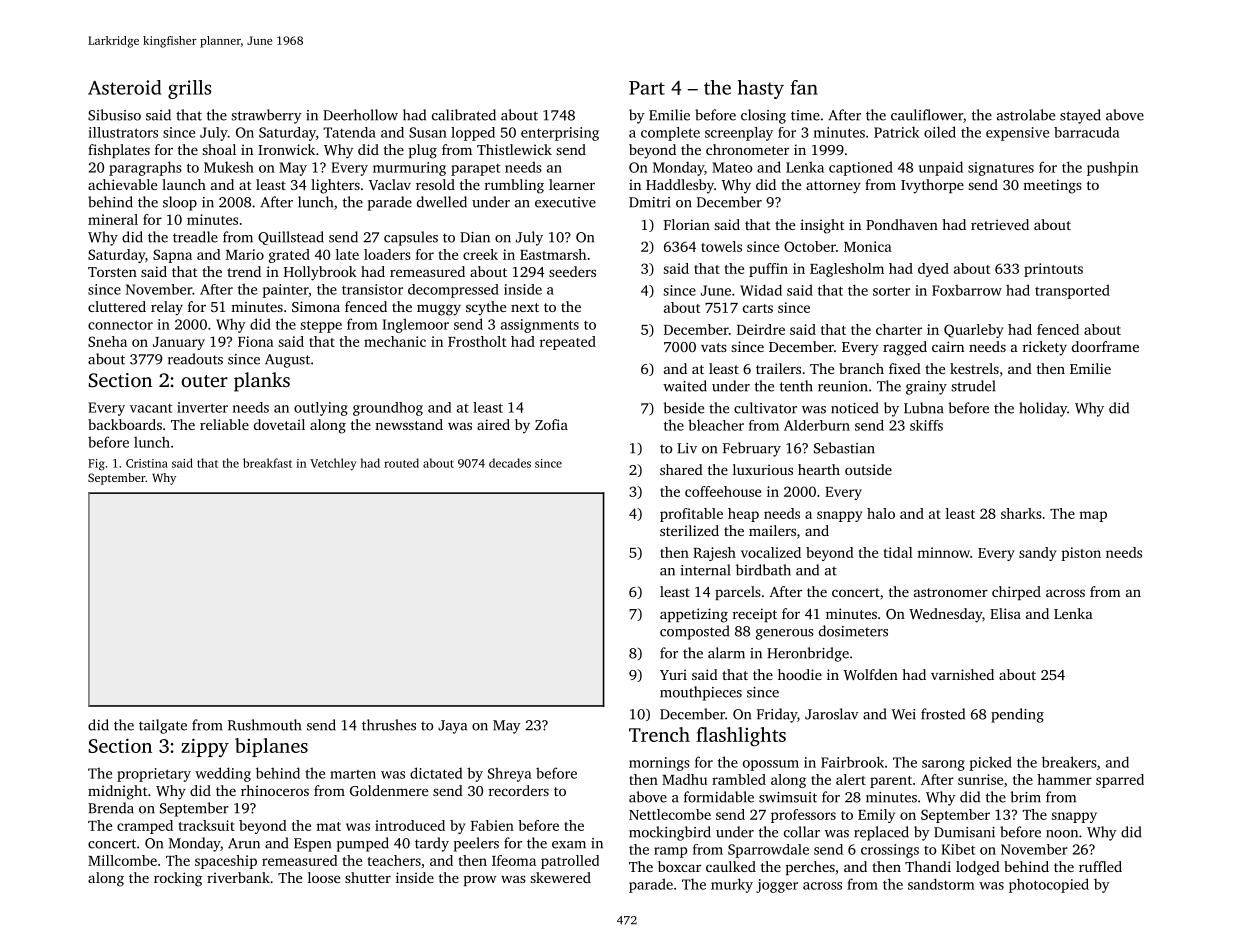 This image has height=952, width=1233. Describe the element at coordinates (368, 877) in the image. I see `shutter` at that location.
